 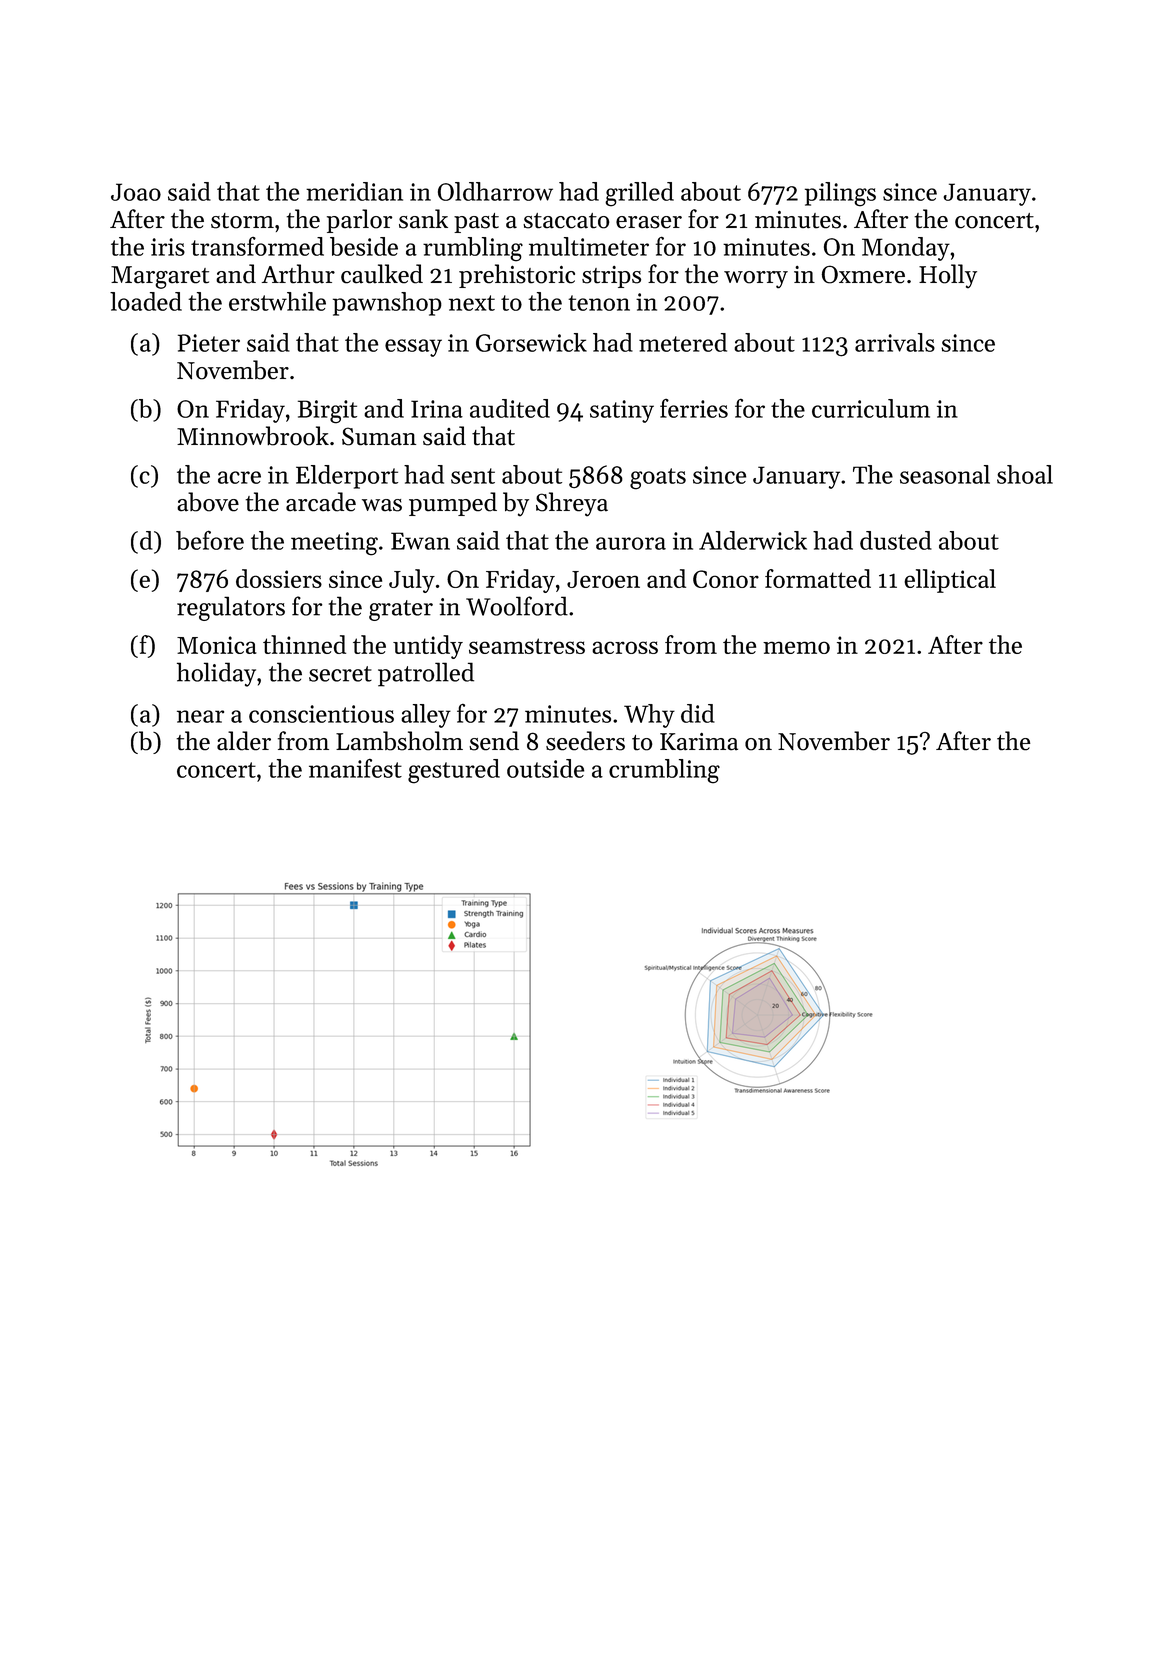 What do you see at coordinates (603, 579) in the document?
I see `Jeroen` at bounding box center [603, 579].
